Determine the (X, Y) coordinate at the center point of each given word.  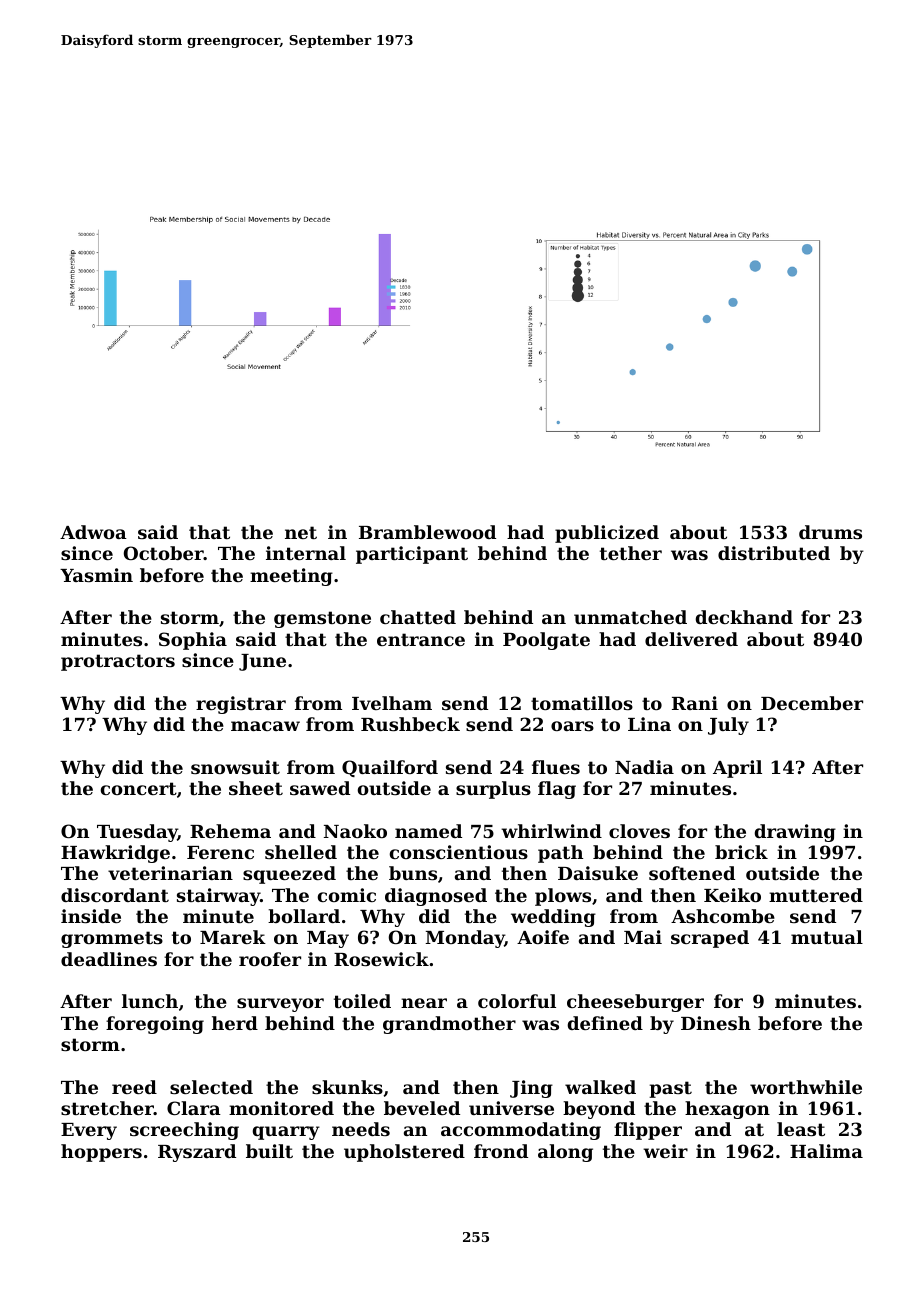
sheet (256, 788)
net (301, 532)
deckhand (744, 617)
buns (413, 873)
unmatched (630, 617)
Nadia (644, 767)
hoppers (101, 1153)
